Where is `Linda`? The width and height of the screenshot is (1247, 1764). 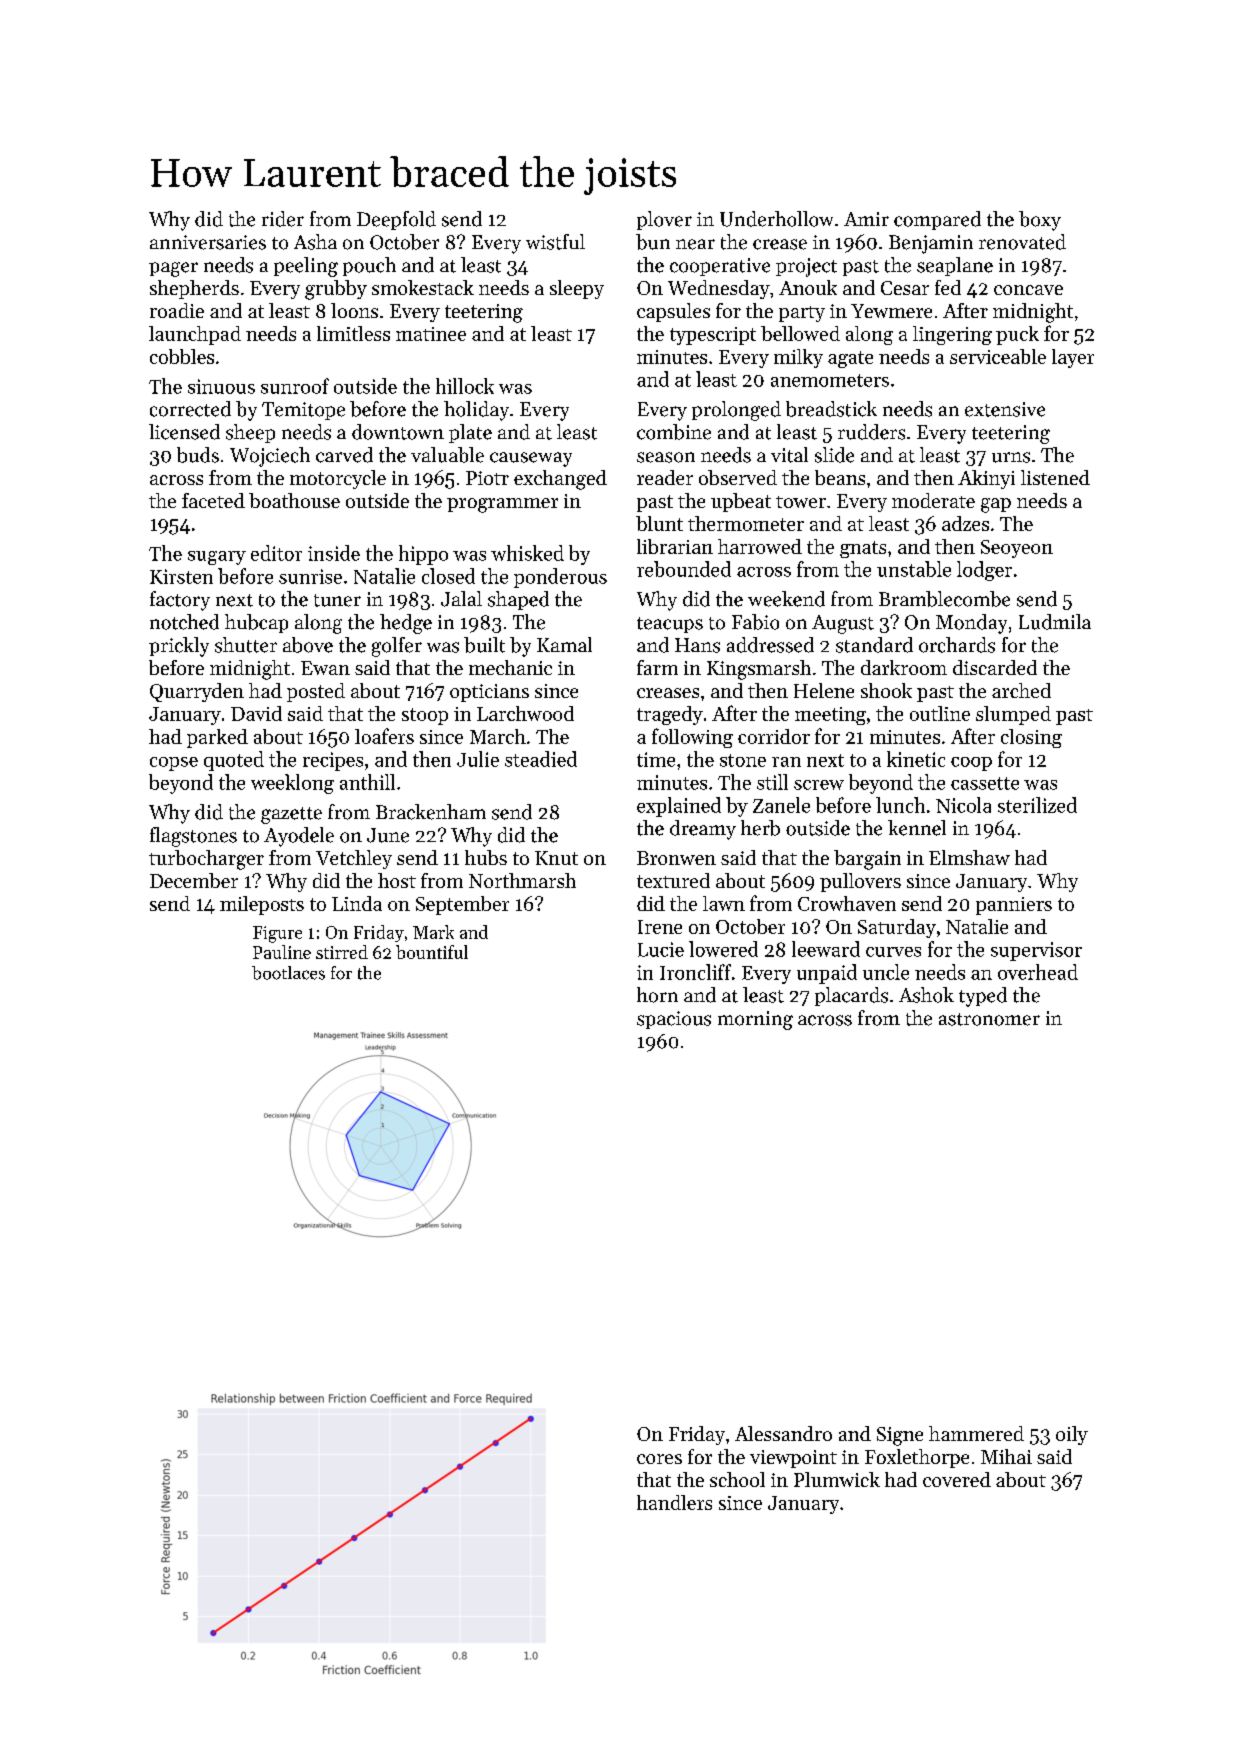
Linda is located at coordinates (357, 903).
